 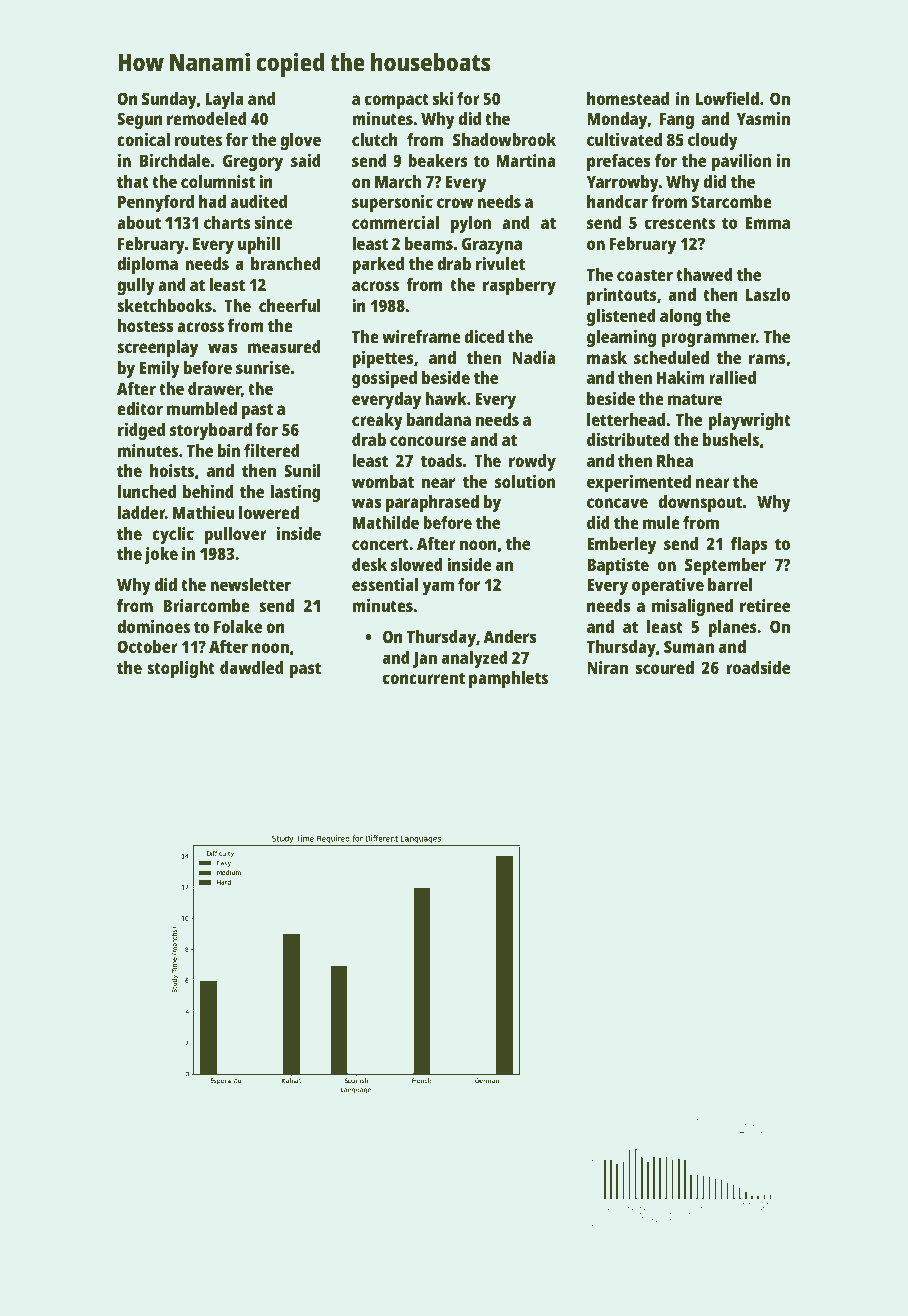 What do you see at coordinates (139, 222) in the screenshot?
I see `about` at bounding box center [139, 222].
